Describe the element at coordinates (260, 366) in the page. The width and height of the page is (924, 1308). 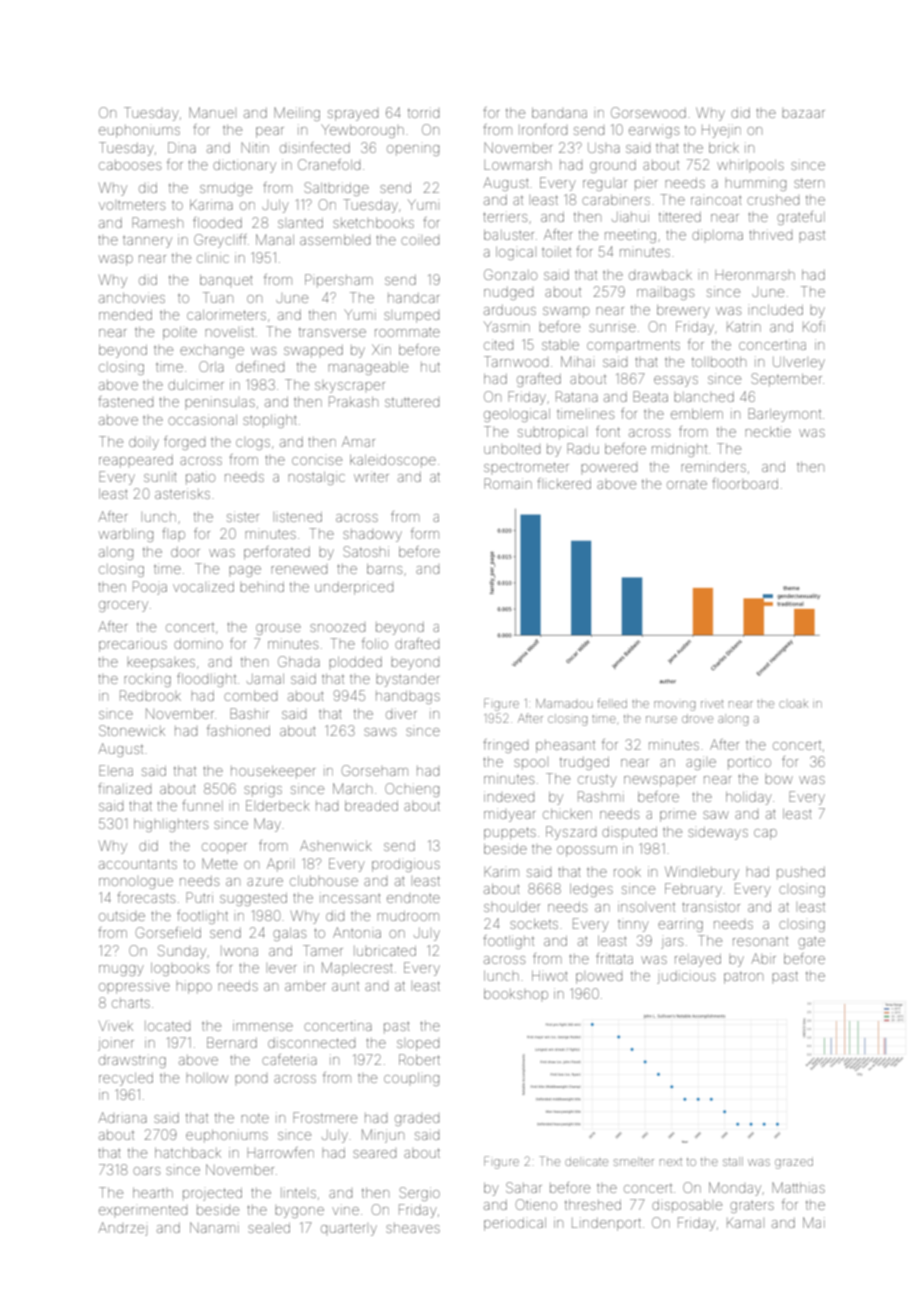
I see `defined` at that location.
